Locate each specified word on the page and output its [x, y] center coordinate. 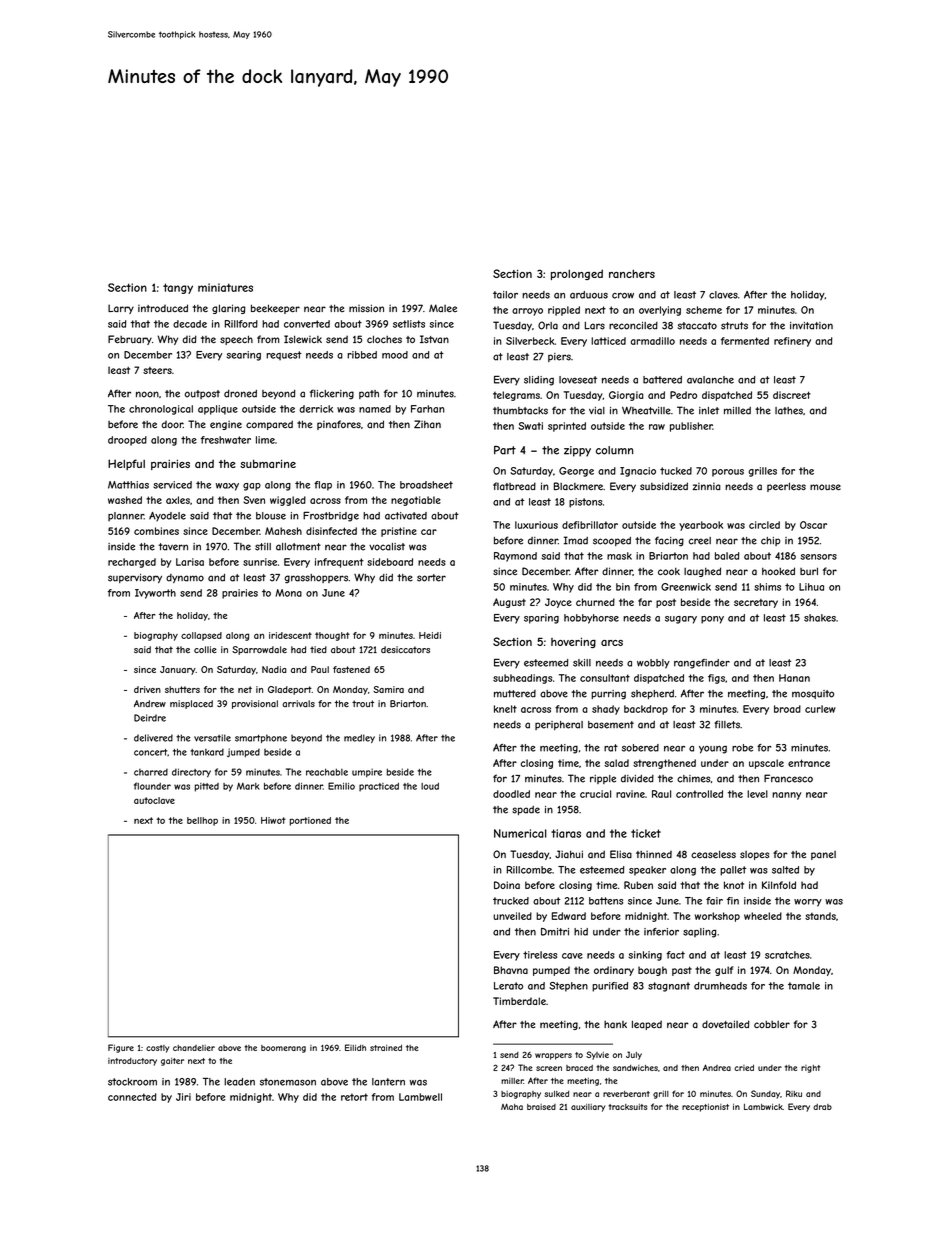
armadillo [653, 341]
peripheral [559, 725]
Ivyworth [155, 594]
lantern [388, 1082]
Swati [530, 426]
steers [157, 370]
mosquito [813, 694]
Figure [121, 1048]
